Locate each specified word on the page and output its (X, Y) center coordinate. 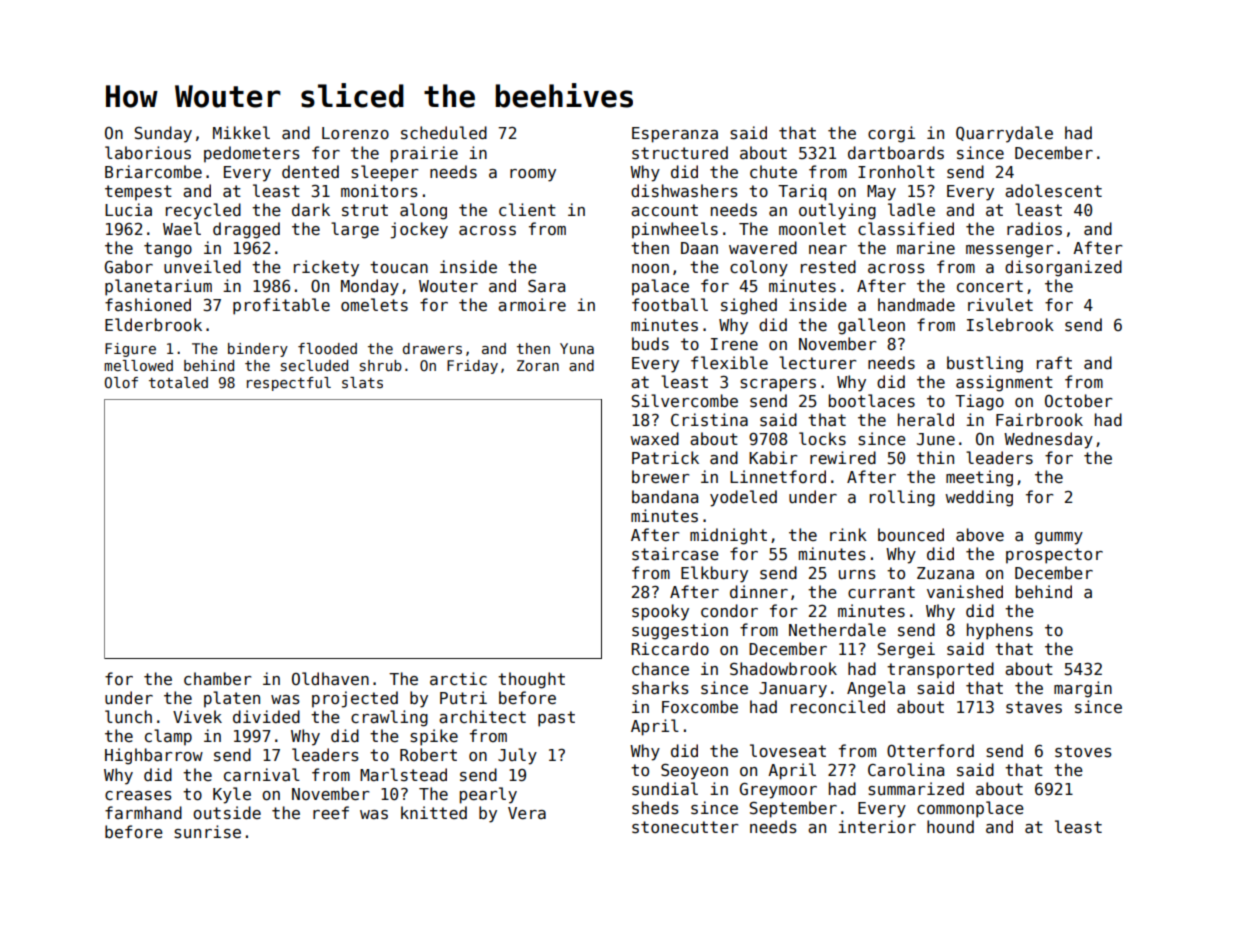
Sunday (163, 134)
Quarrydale (1004, 134)
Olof (121, 382)
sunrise (207, 832)
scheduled (444, 132)
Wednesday (1048, 440)
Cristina (709, 420)
